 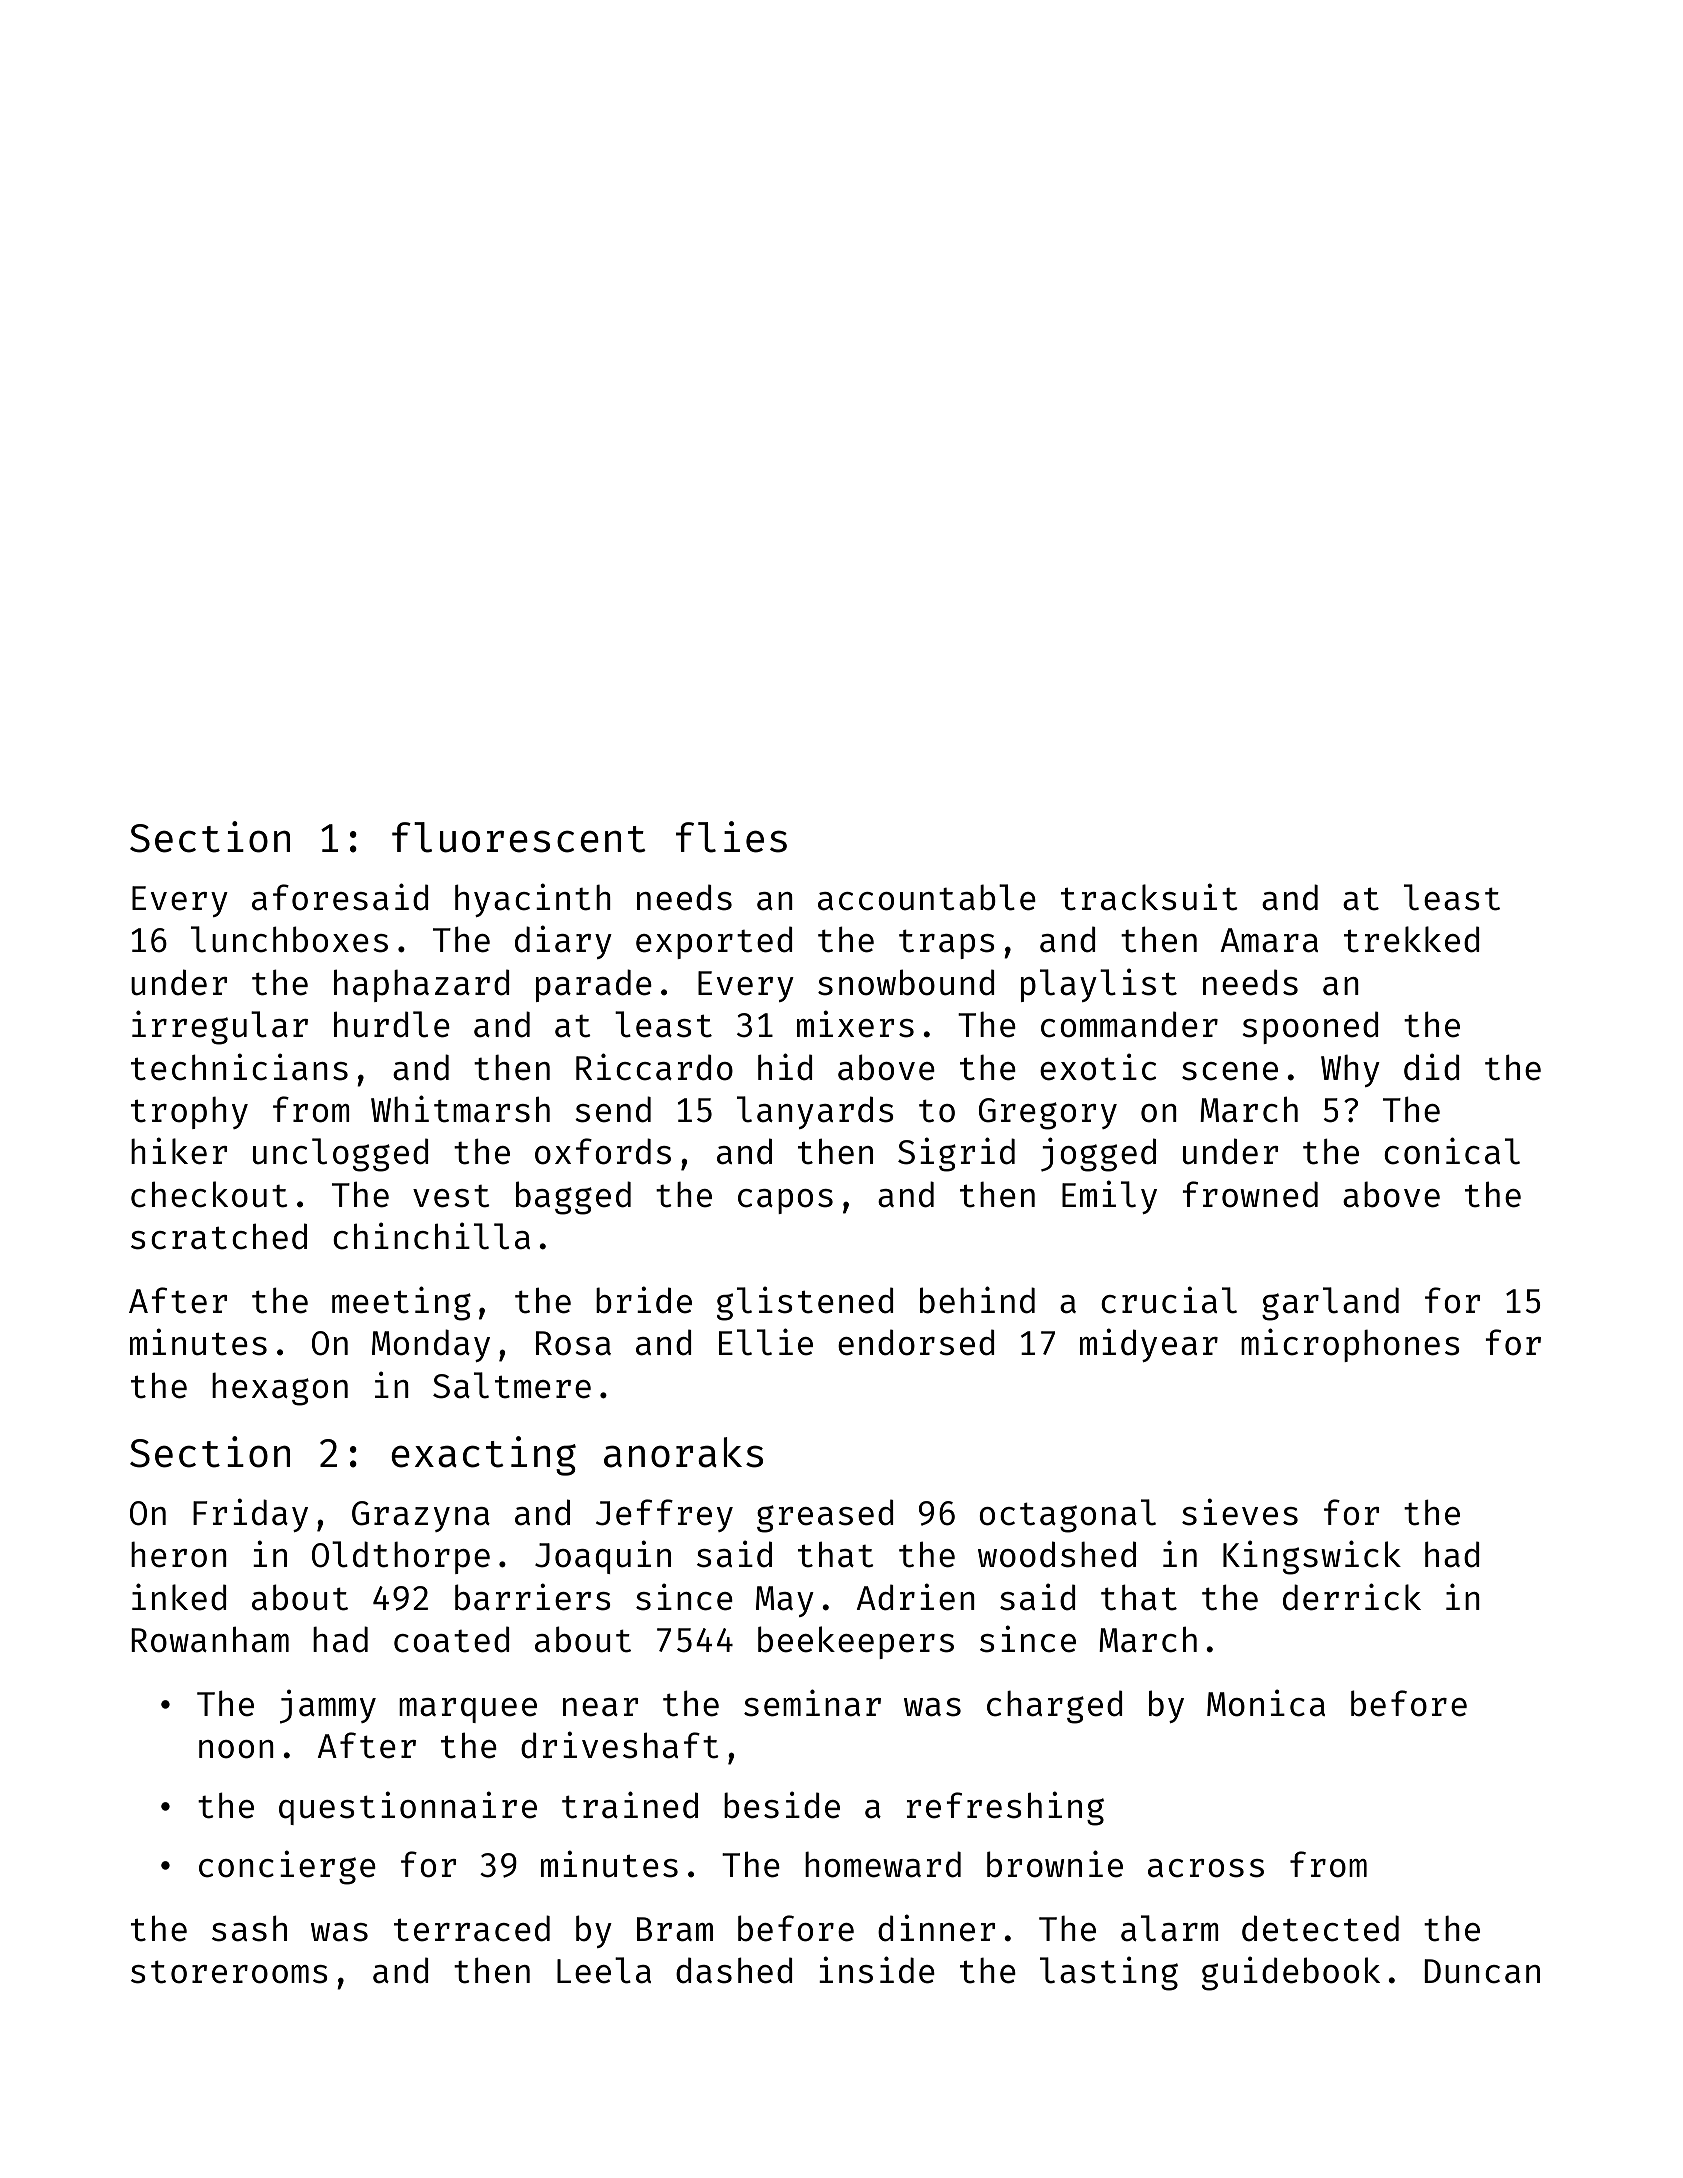 I want to click on trekked, so click(x=1412, y=939).
